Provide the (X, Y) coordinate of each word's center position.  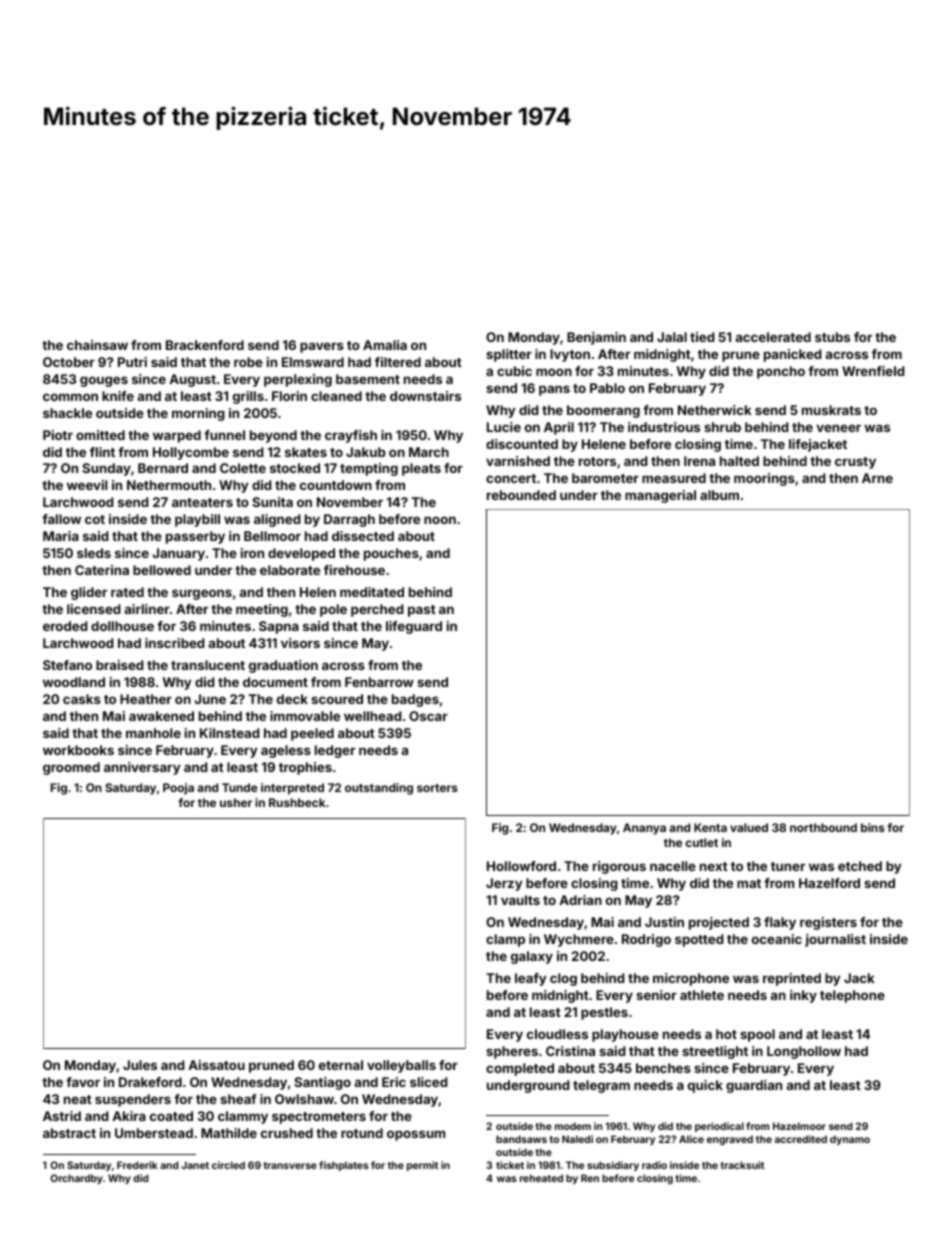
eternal (341, 1065)
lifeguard (414, 627)
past (422, 611)
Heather (146, 699)
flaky (780, 923)
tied (702, 337)
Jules (140, 1065)
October (69, 362)
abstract (69, 1133)
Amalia (385, 345)
